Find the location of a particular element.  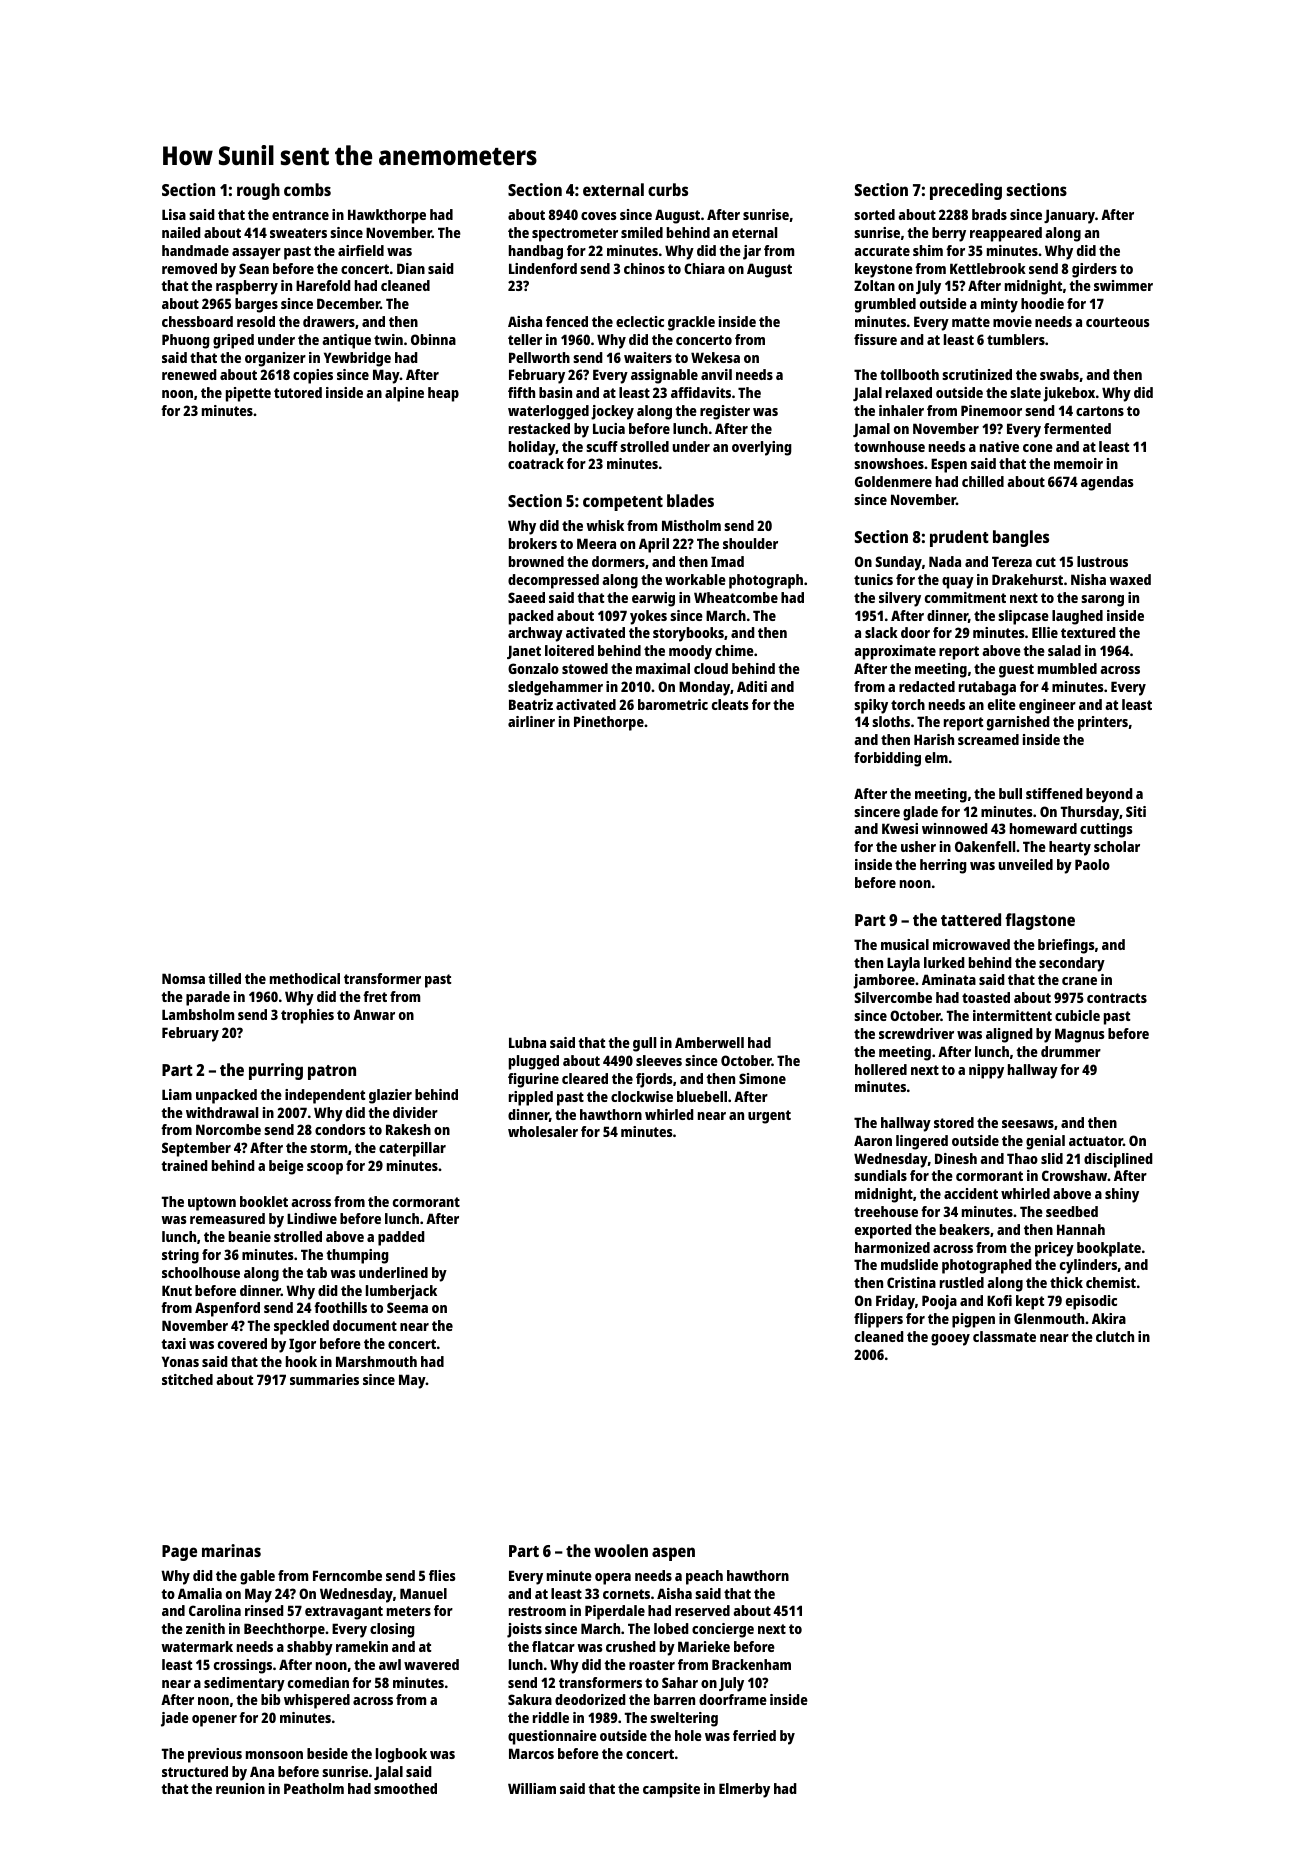

Imad is located at coordinates (727, 561).
